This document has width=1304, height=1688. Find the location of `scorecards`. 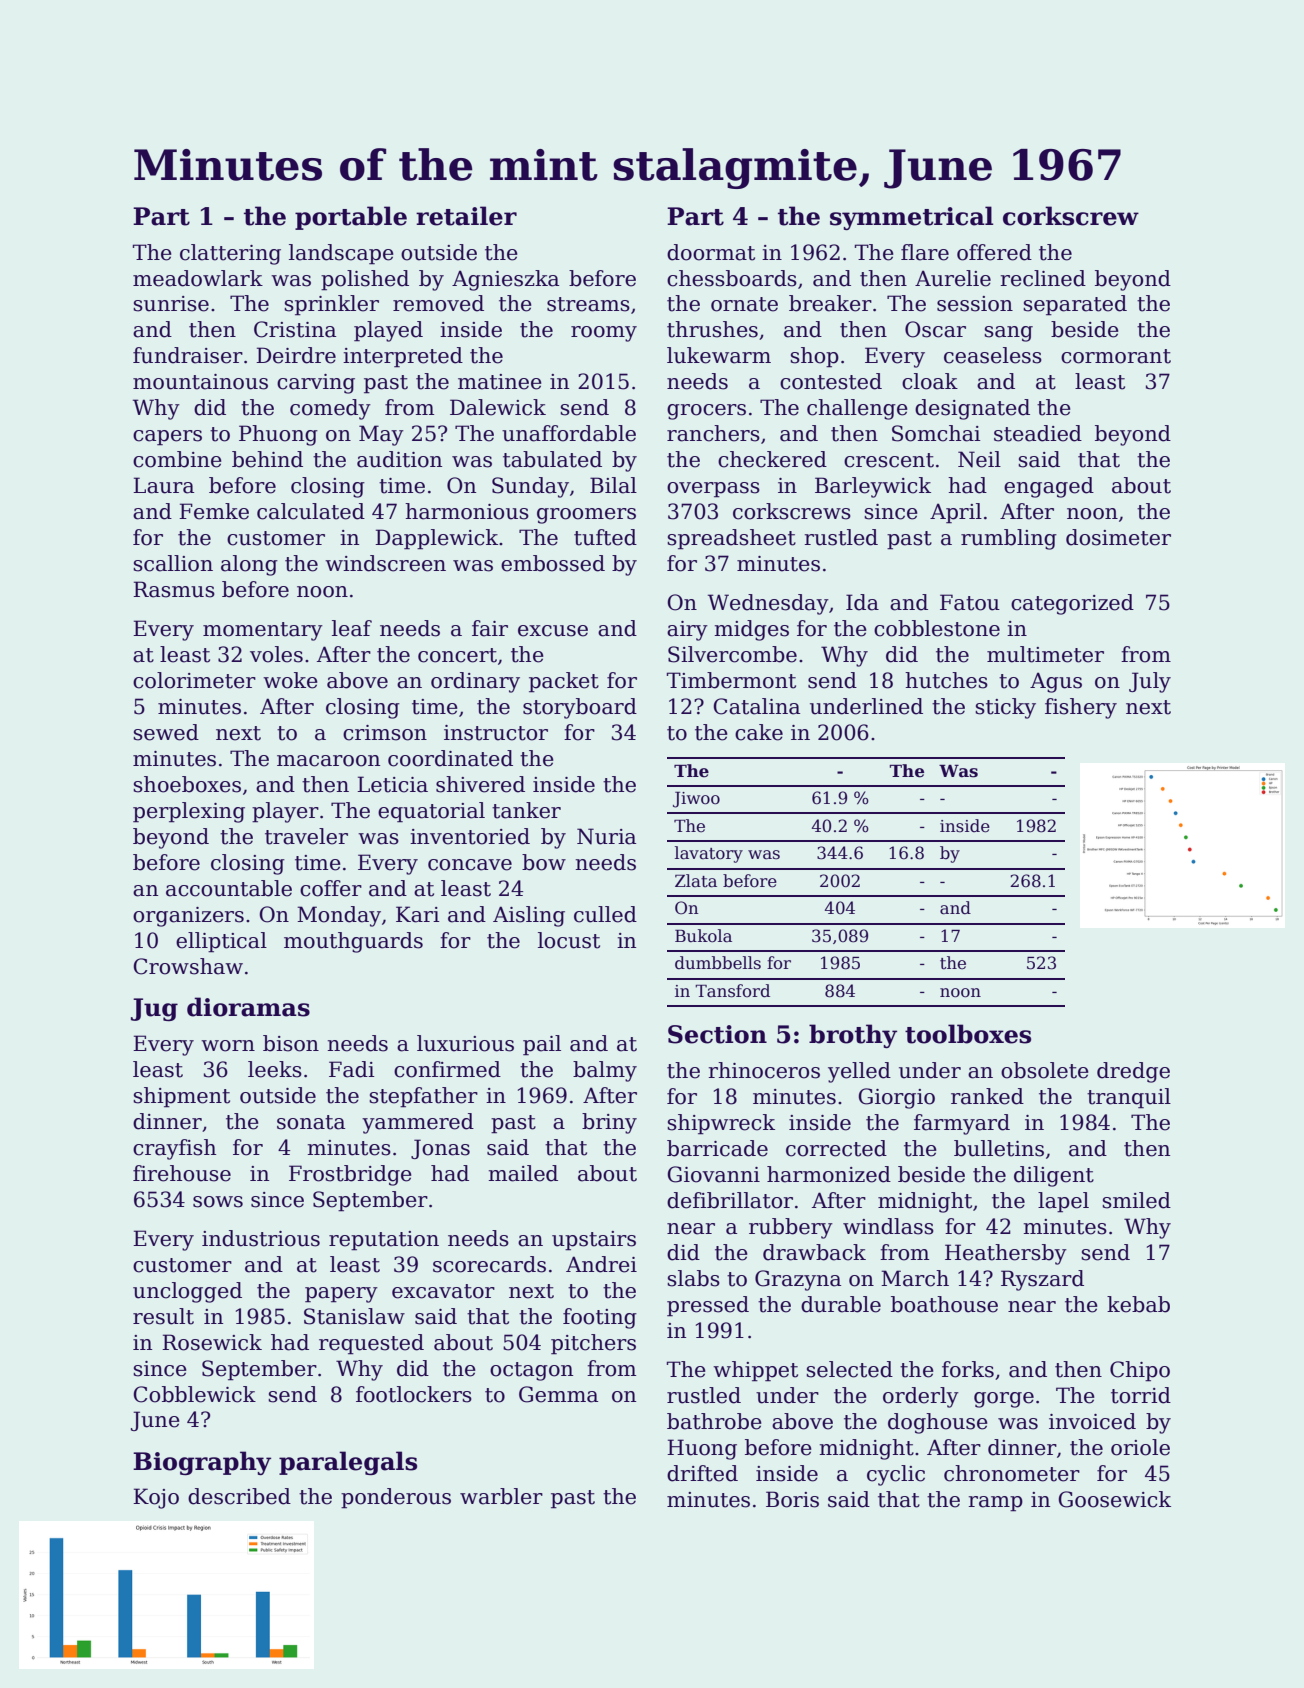

scorecards is located at coordinates (489, 1264).
